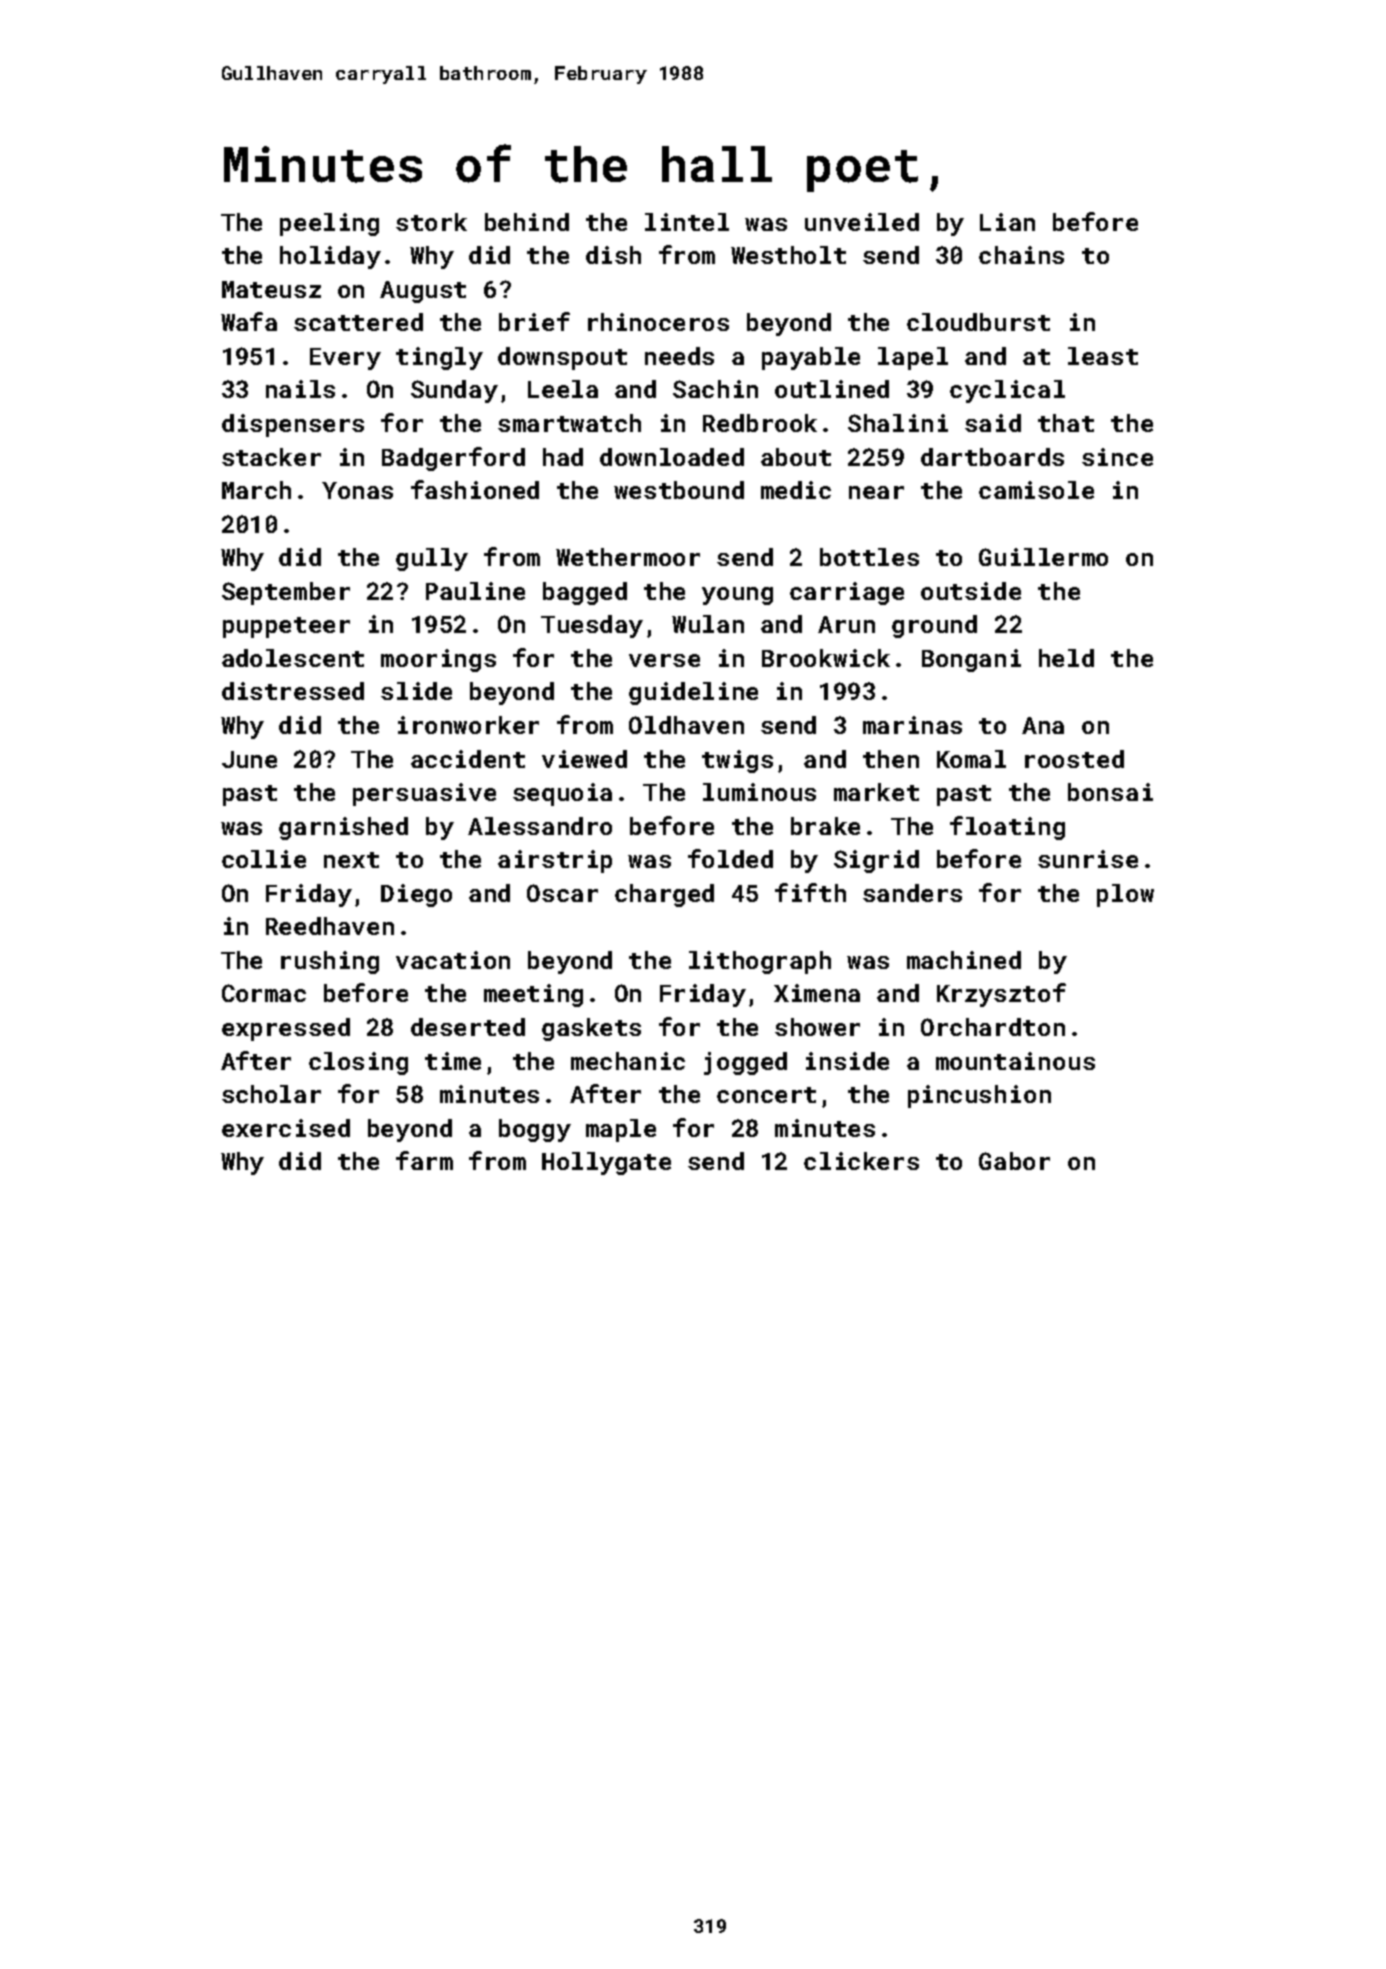 This screenshot has width=1386, height=1969. I want to click on since, so click(1117, 457).
